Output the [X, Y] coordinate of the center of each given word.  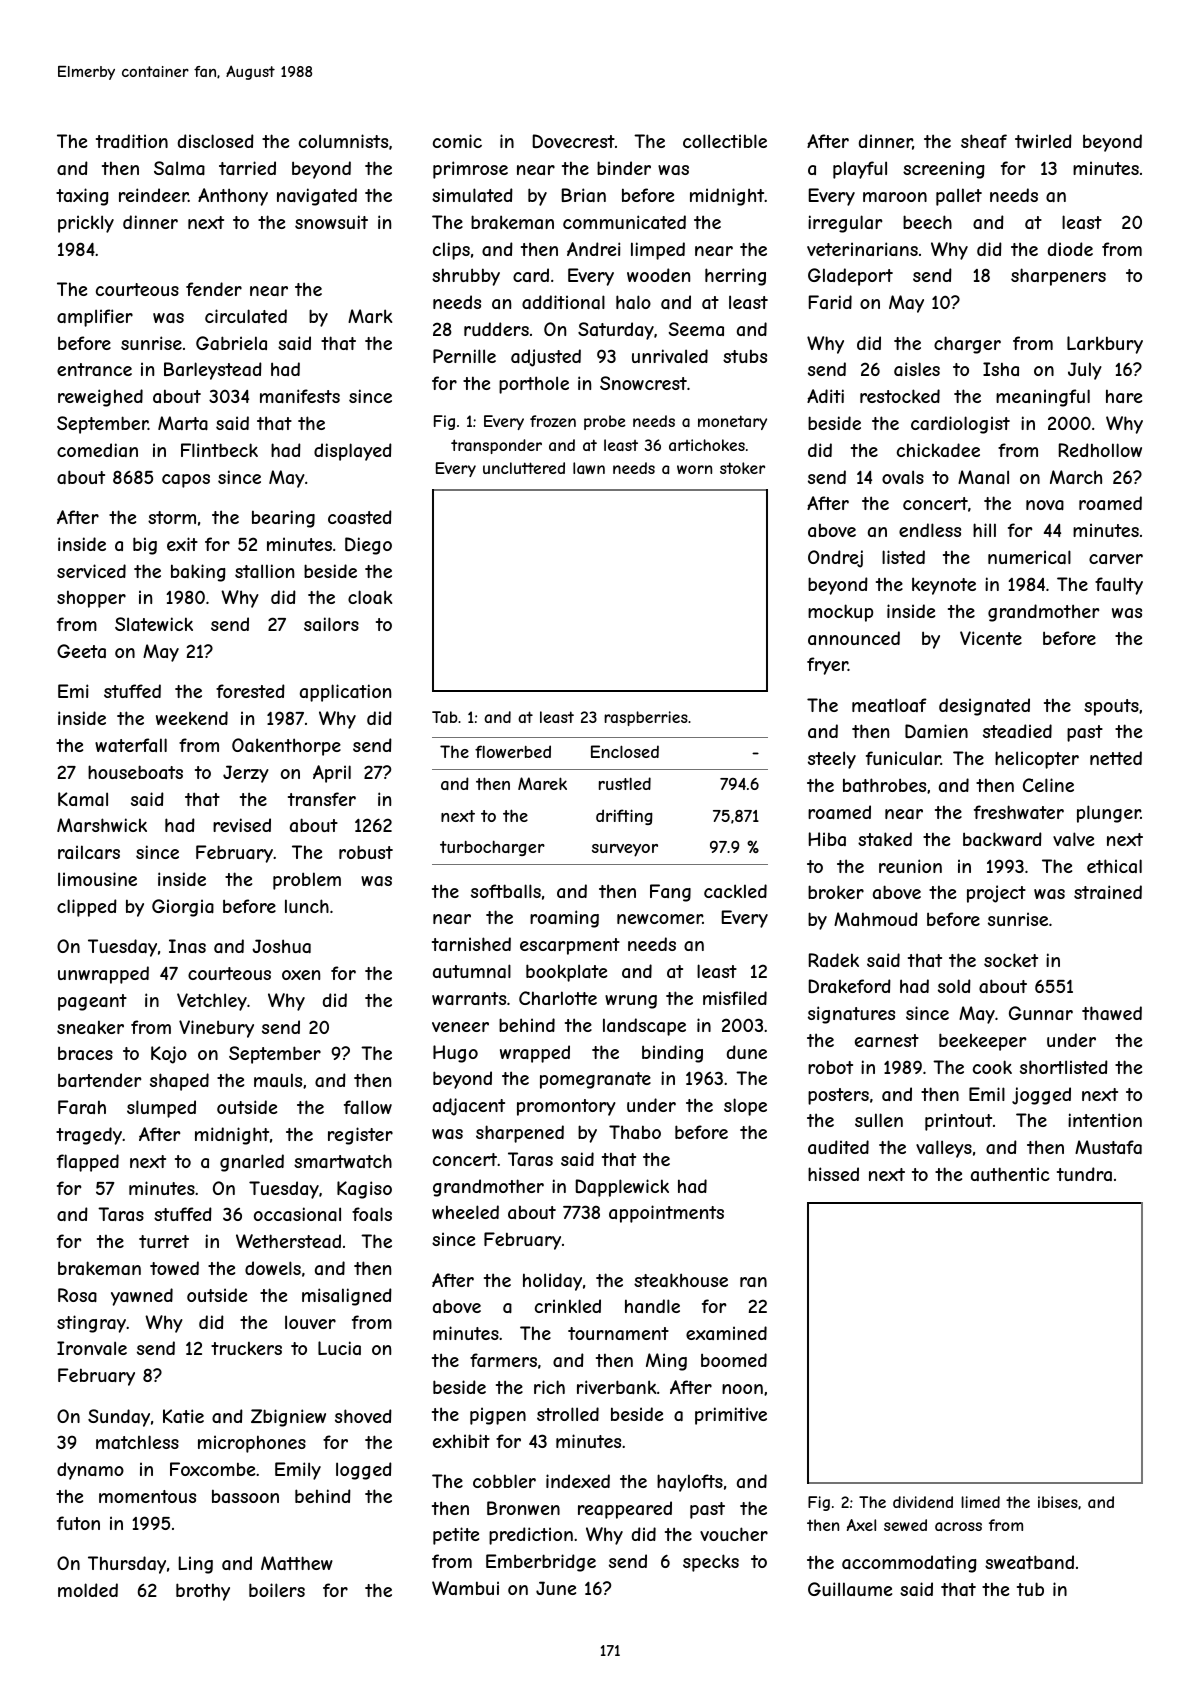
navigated [317, 197]
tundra [1084, 1174]
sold [954, 986]
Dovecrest [574, 141]
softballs [506, 891]
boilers [277, 1590]
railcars [89, 852]
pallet [959, 197]
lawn [589, 468]
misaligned [347, 1297]
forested [250, 691]
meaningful [1043, 398]
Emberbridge [541, 1563]
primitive [731, 1416]
